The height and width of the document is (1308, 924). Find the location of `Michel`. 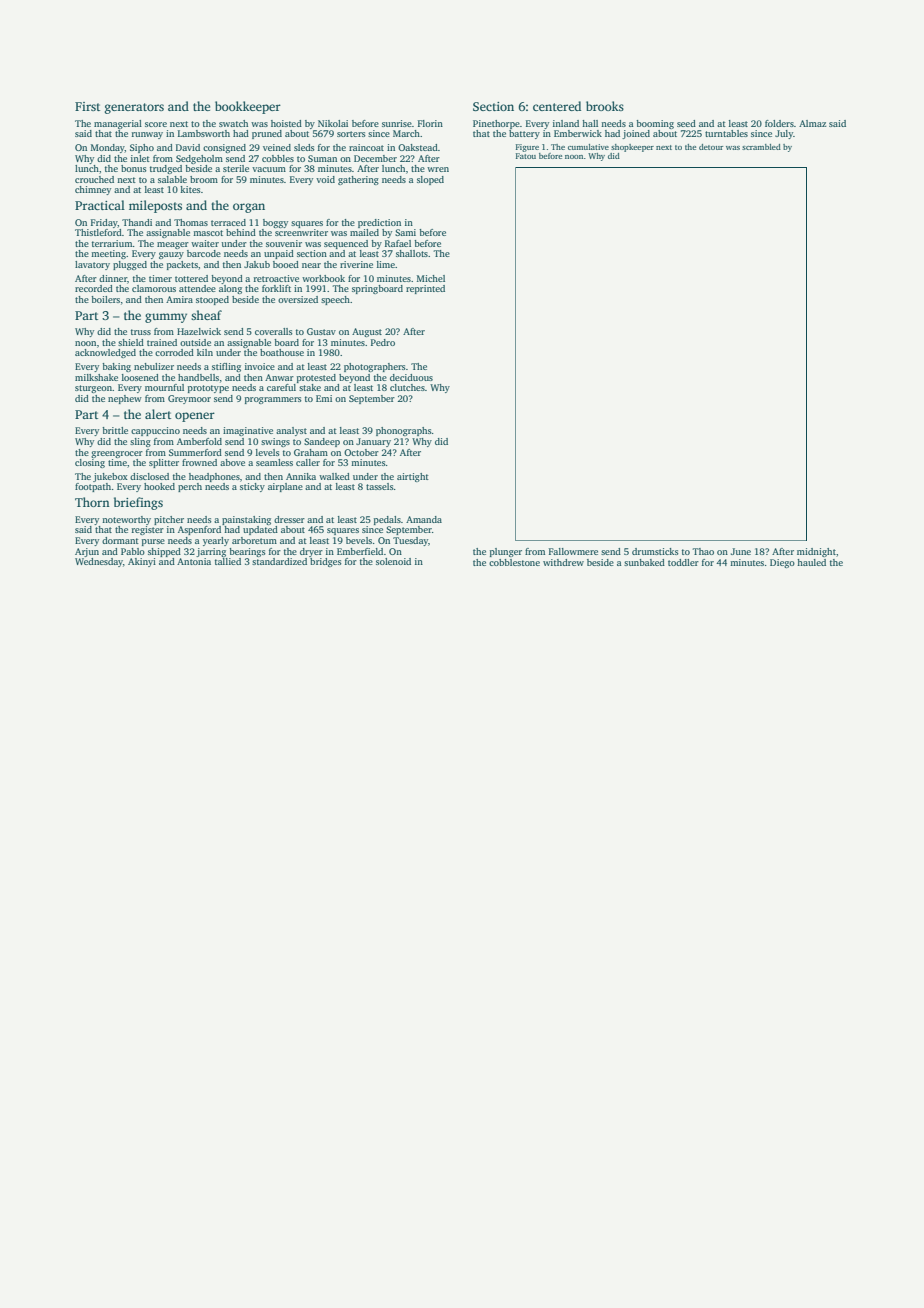

Michel is located at coordinates (431, 278).
